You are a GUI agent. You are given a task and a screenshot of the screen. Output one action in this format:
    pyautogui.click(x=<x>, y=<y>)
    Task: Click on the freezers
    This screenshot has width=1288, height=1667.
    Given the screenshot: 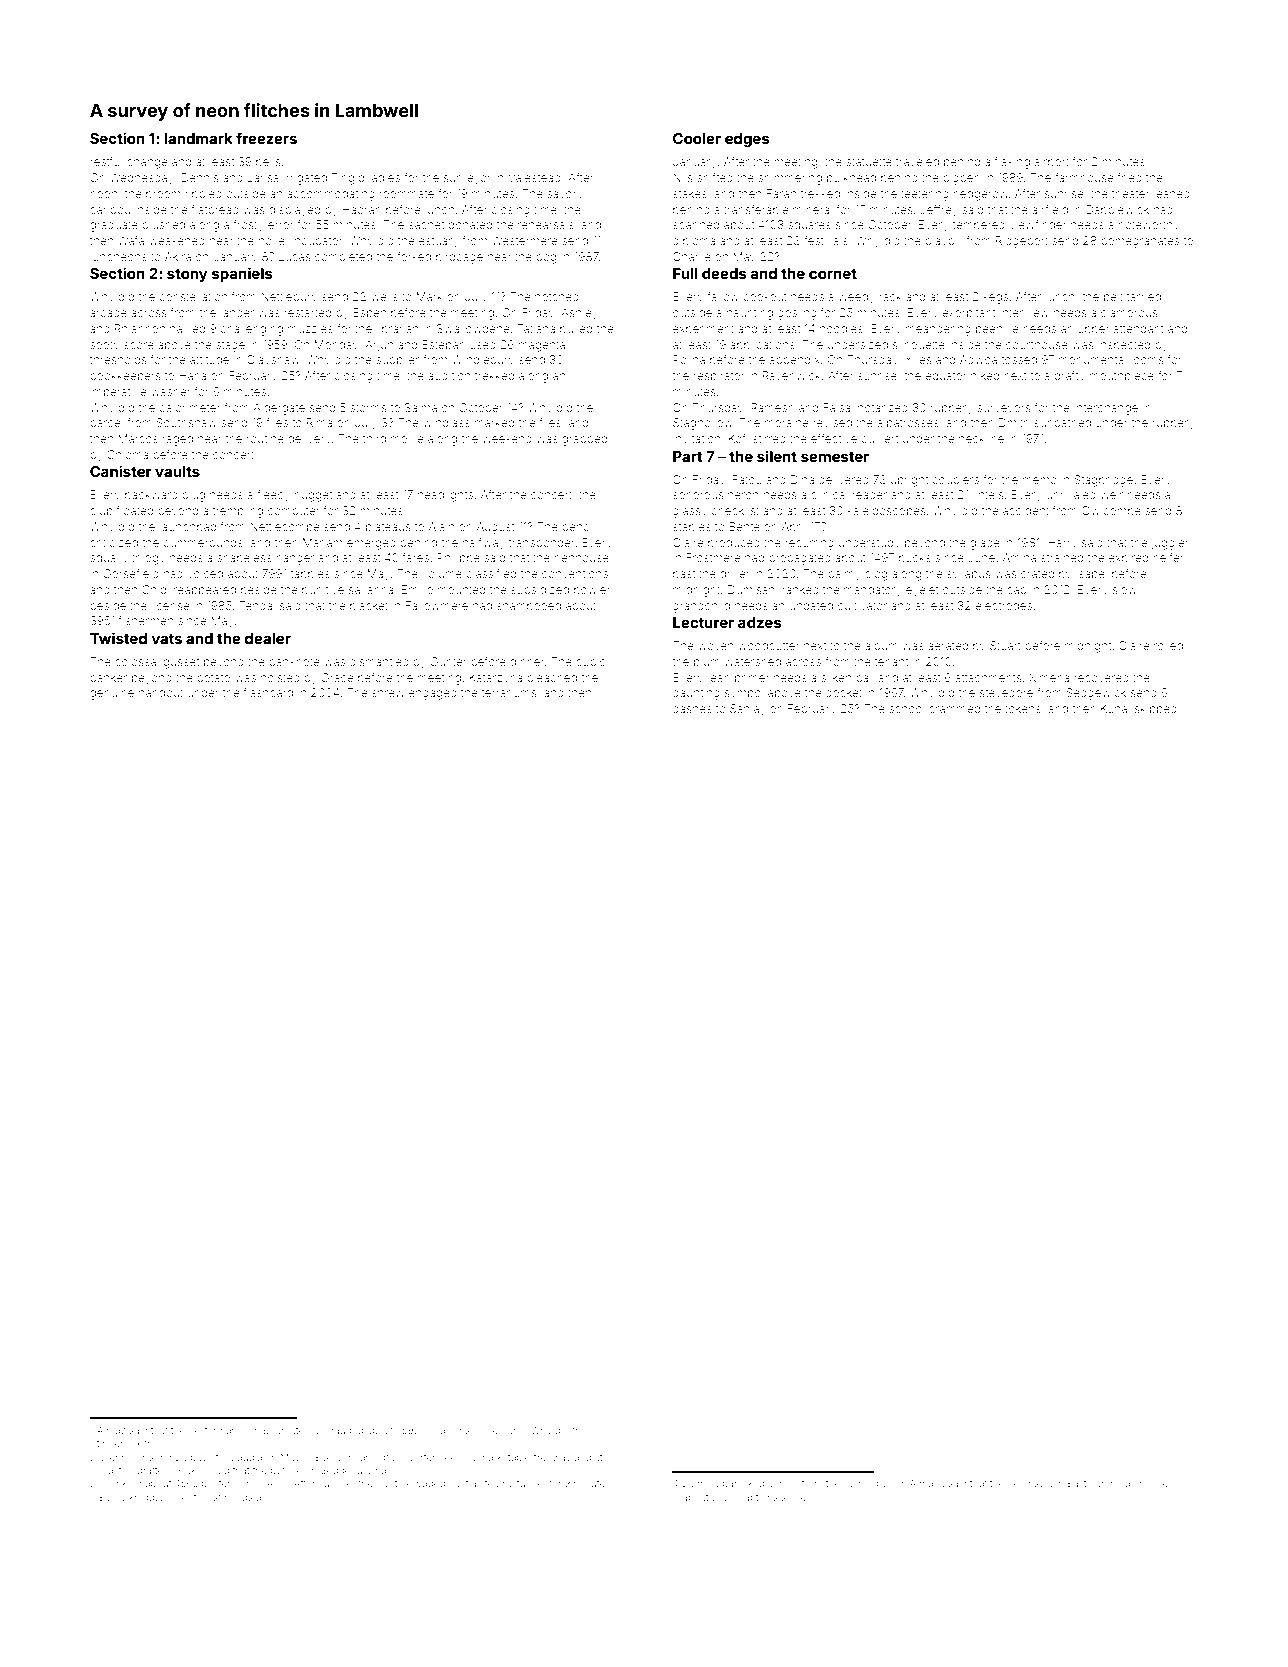 What is the action you would take?
    pyautogui.click(x=266, y=138)
